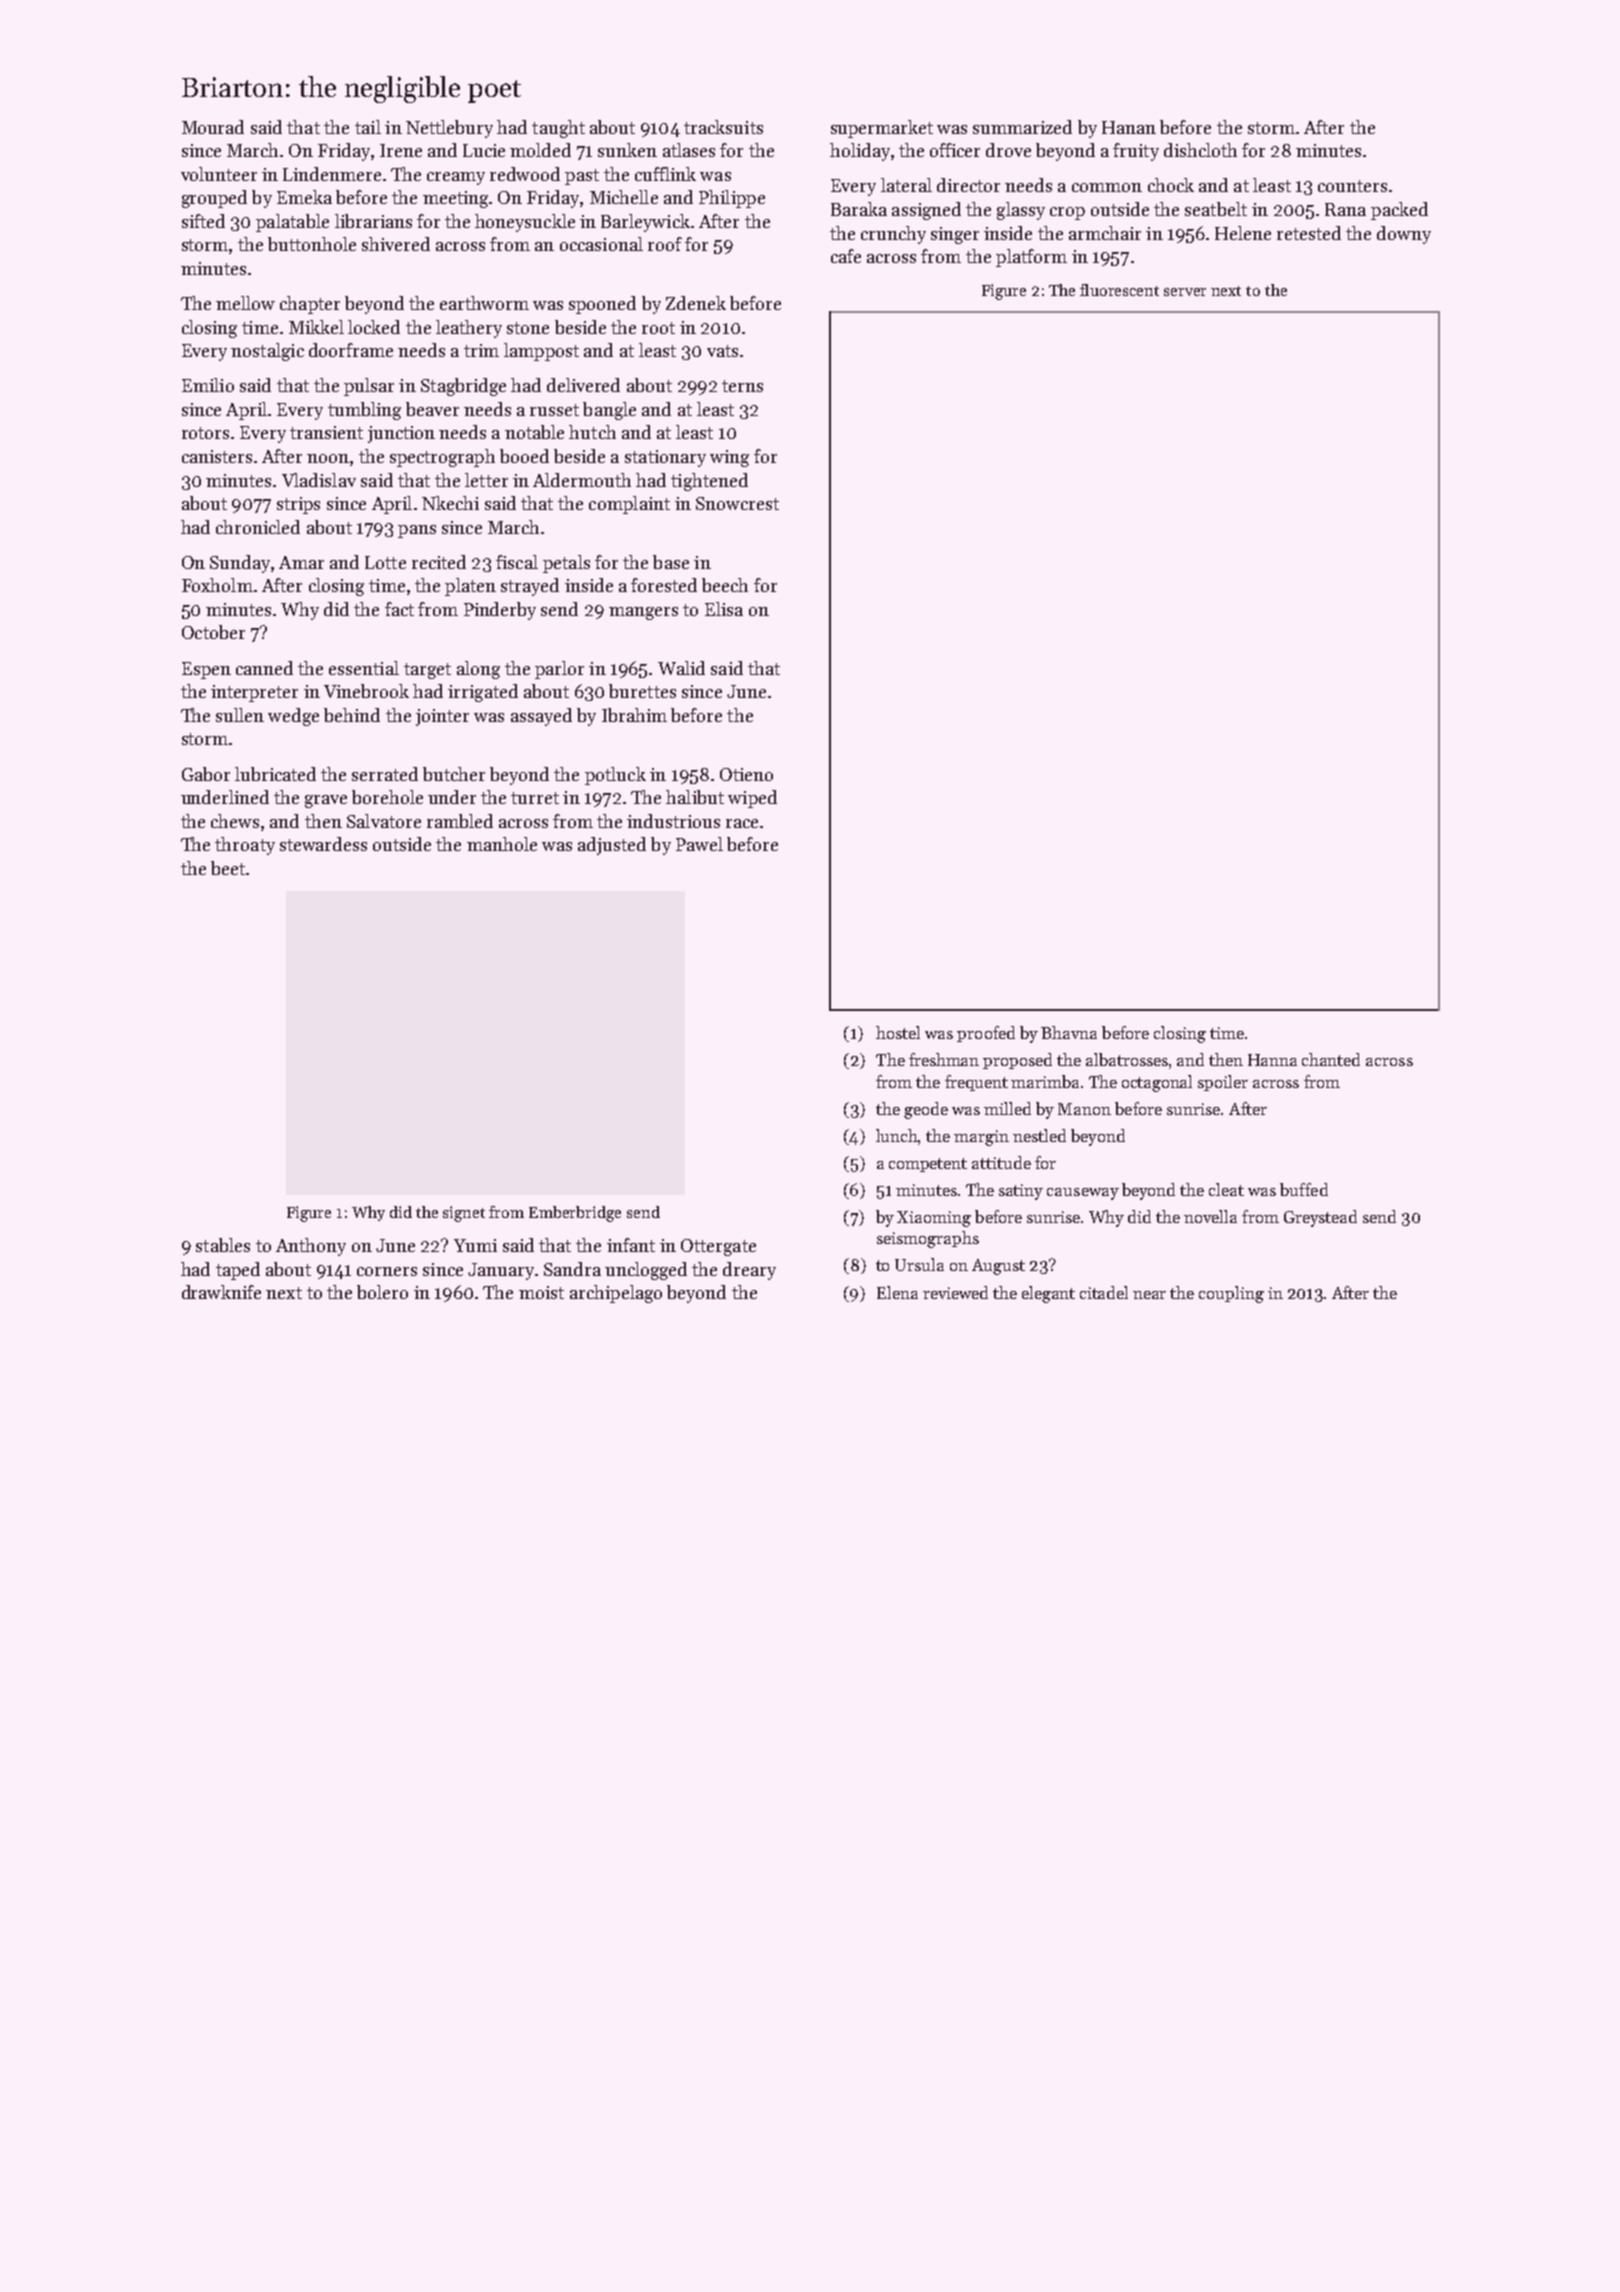 The width and height of the screenshot is (1620, 2292). Describe the element at coordinates (1185, 292) in the screenshot. I see `server` at that location.
